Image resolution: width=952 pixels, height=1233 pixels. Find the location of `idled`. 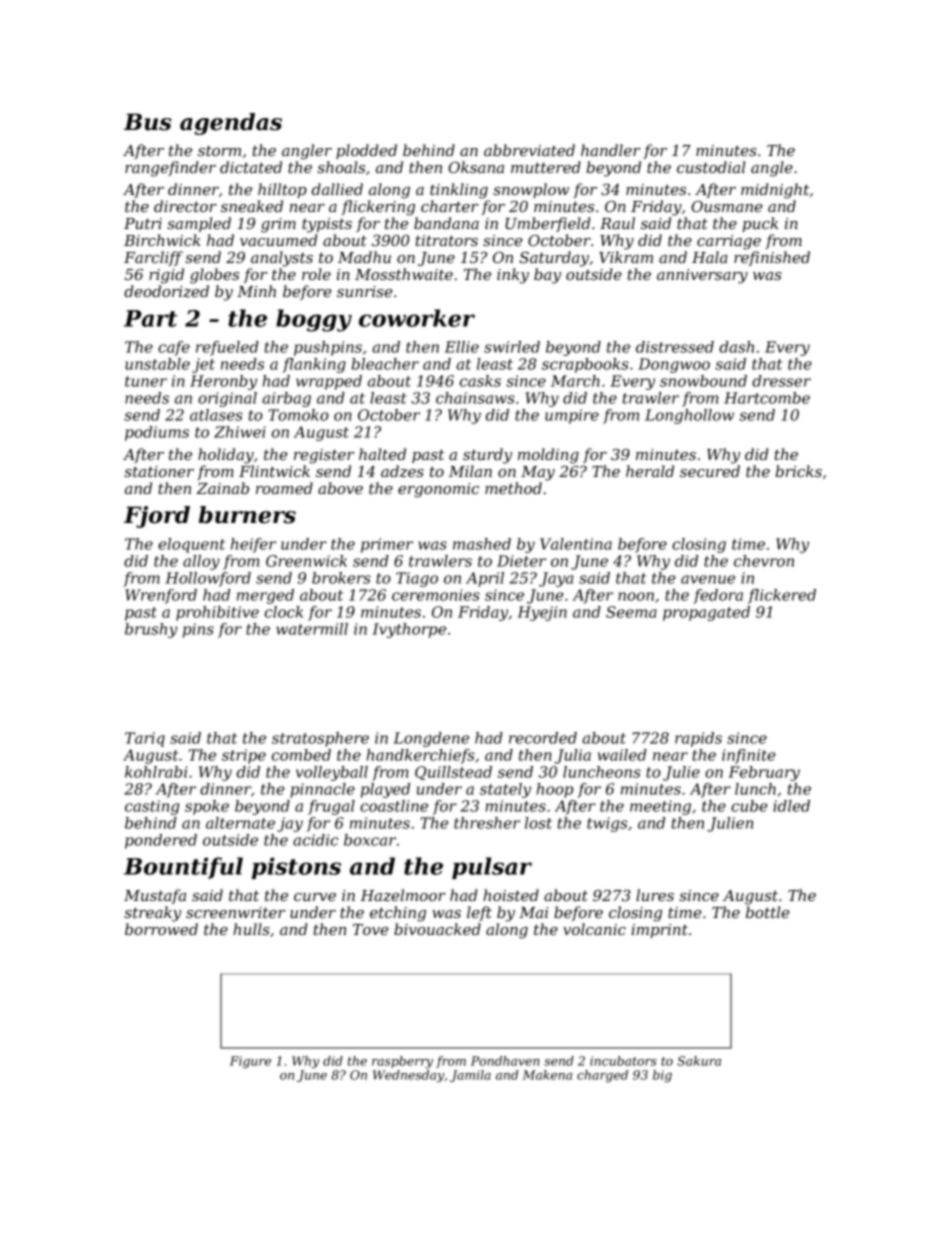

idled is located at coordinates (791, 806).
